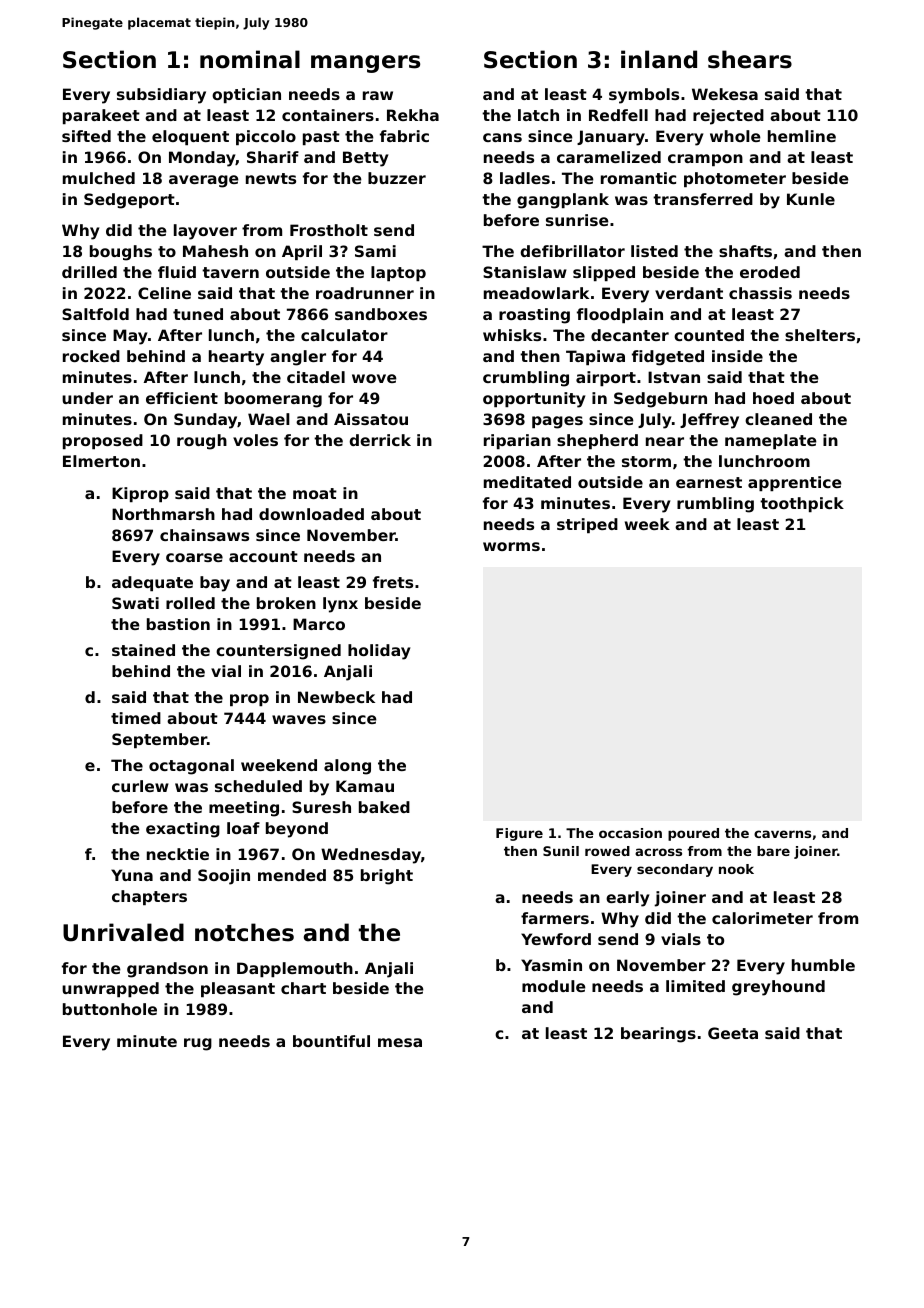 The height and width of the screenshot is (1308, 924). Describe the element at coordinates (693, 834) in the screenshot. I see `poured` at that location.
